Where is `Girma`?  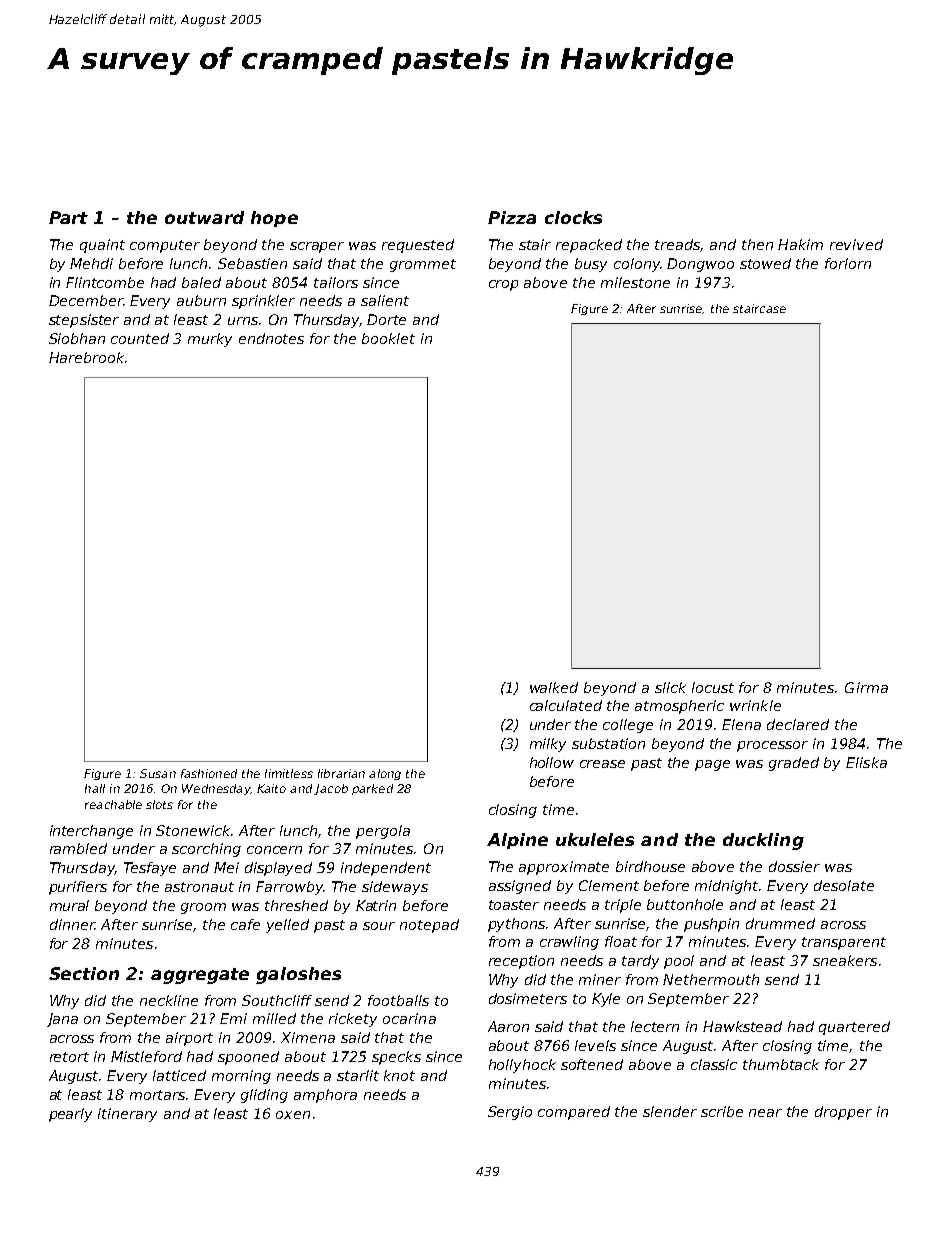
Girma is located at coordinates (866, 687).
